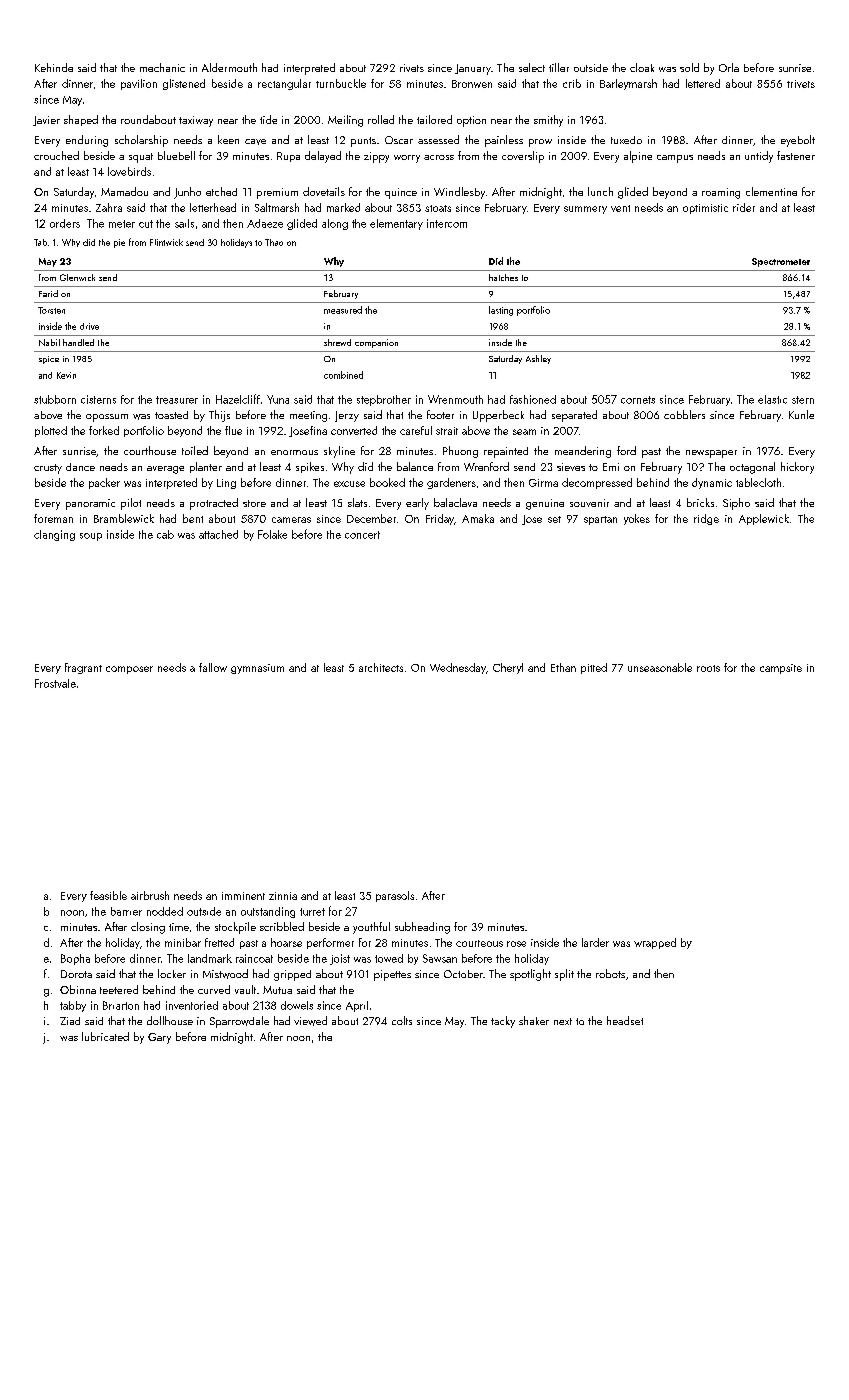 The width and height of the screenshot is (849, 1400). Describe the element at coordinates (625, 1020) in the screenshot. I see `headset` at that location.
